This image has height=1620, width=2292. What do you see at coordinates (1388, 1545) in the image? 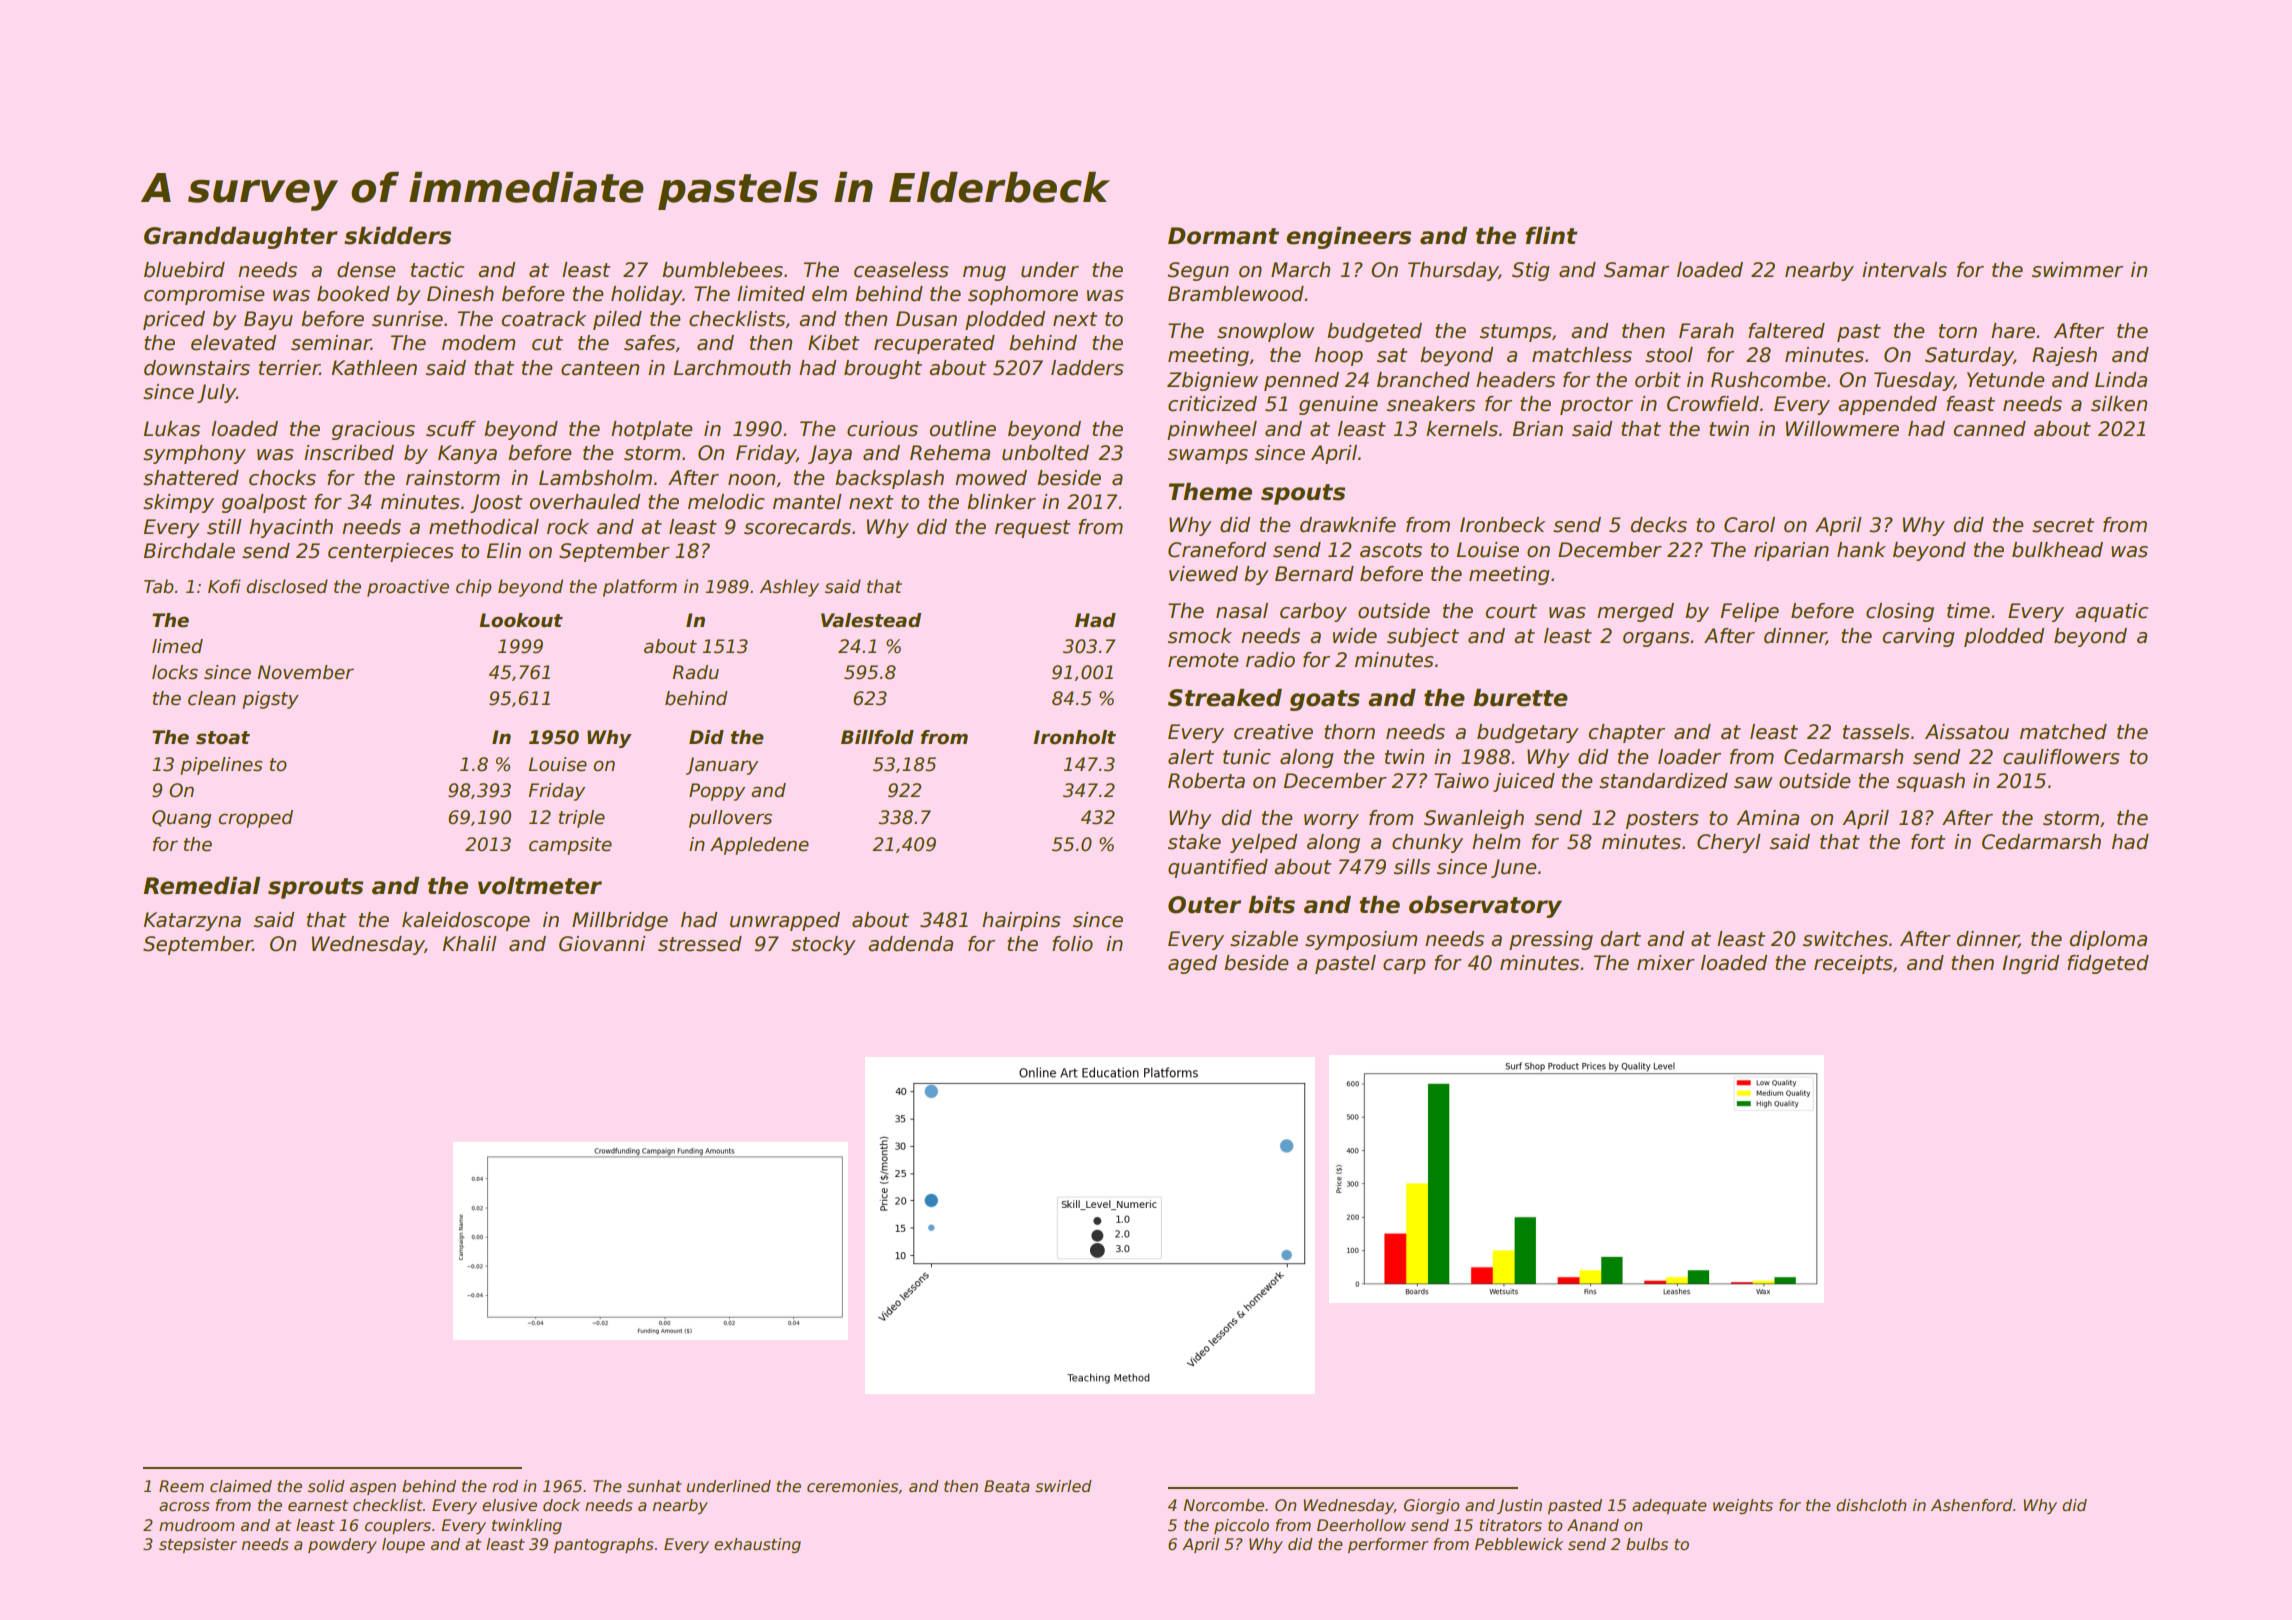
I see `performer` at bounding box center [1388, 1545].
